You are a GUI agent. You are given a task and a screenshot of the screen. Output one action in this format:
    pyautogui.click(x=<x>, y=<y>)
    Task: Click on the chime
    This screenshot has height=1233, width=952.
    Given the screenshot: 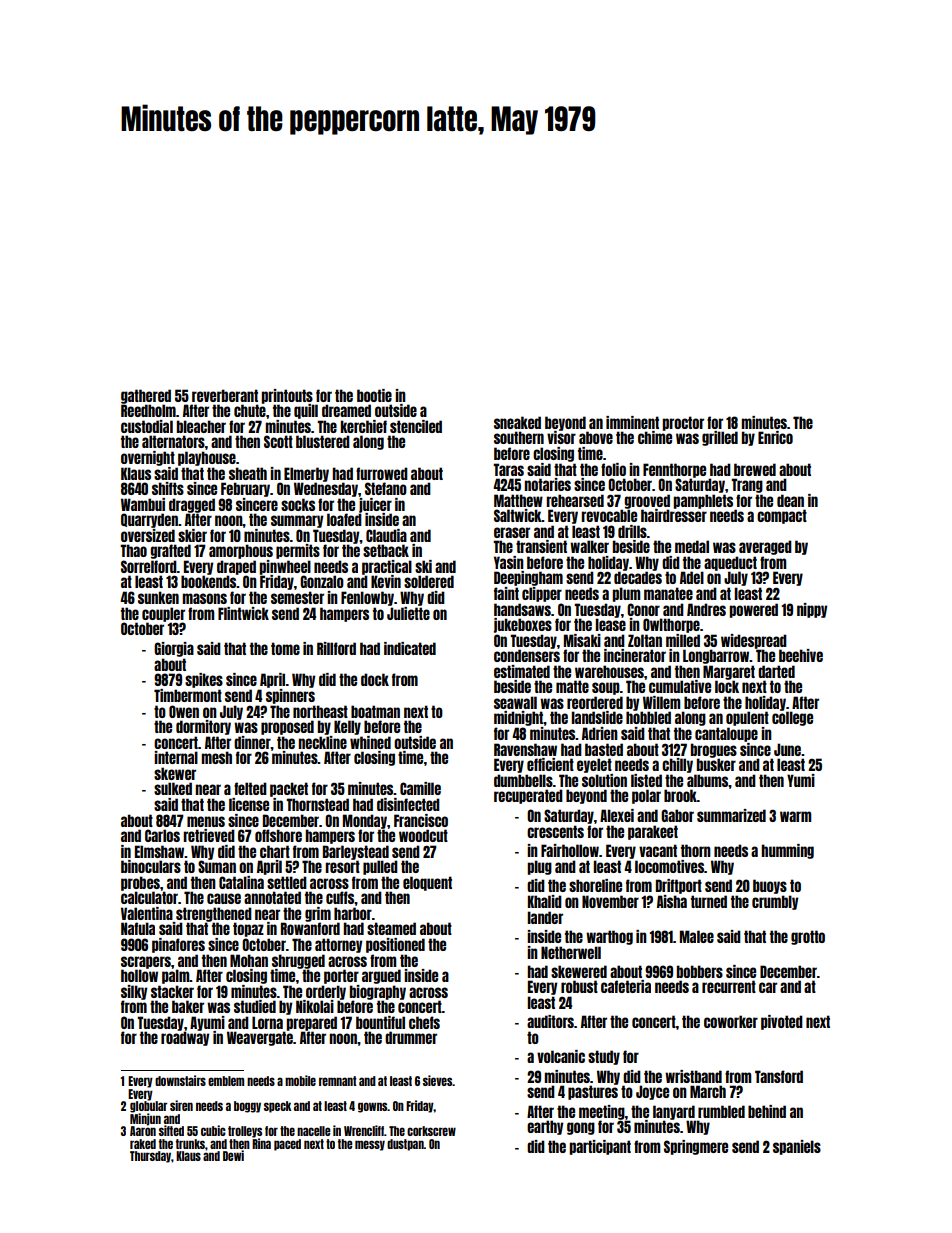 What is the action you would take?
    pyautogui.click(x=655, y=437)
